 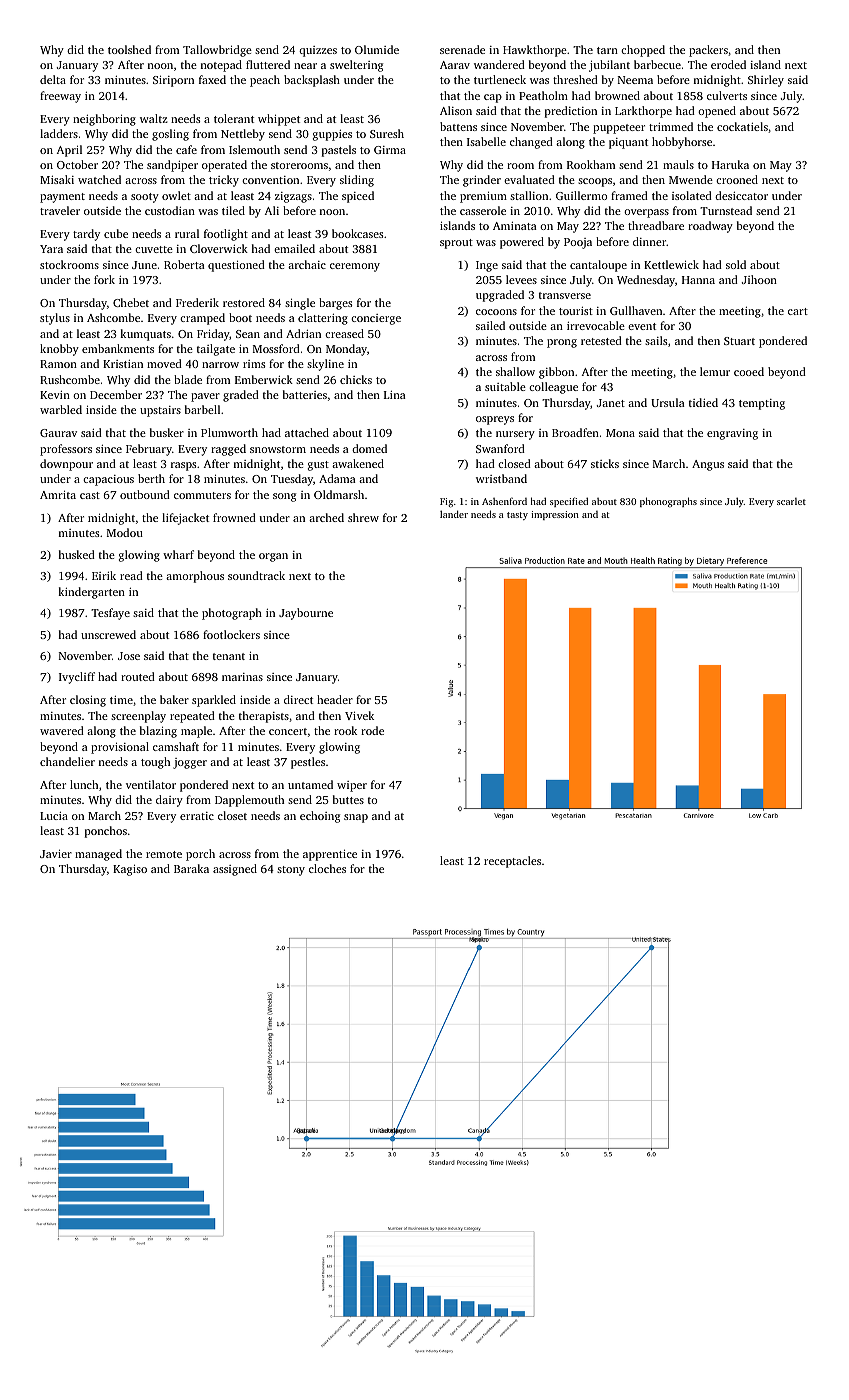 What do you see at coordinates (512, 862) in the image?
I see `receptacles` at bounding box center [512, 862].
